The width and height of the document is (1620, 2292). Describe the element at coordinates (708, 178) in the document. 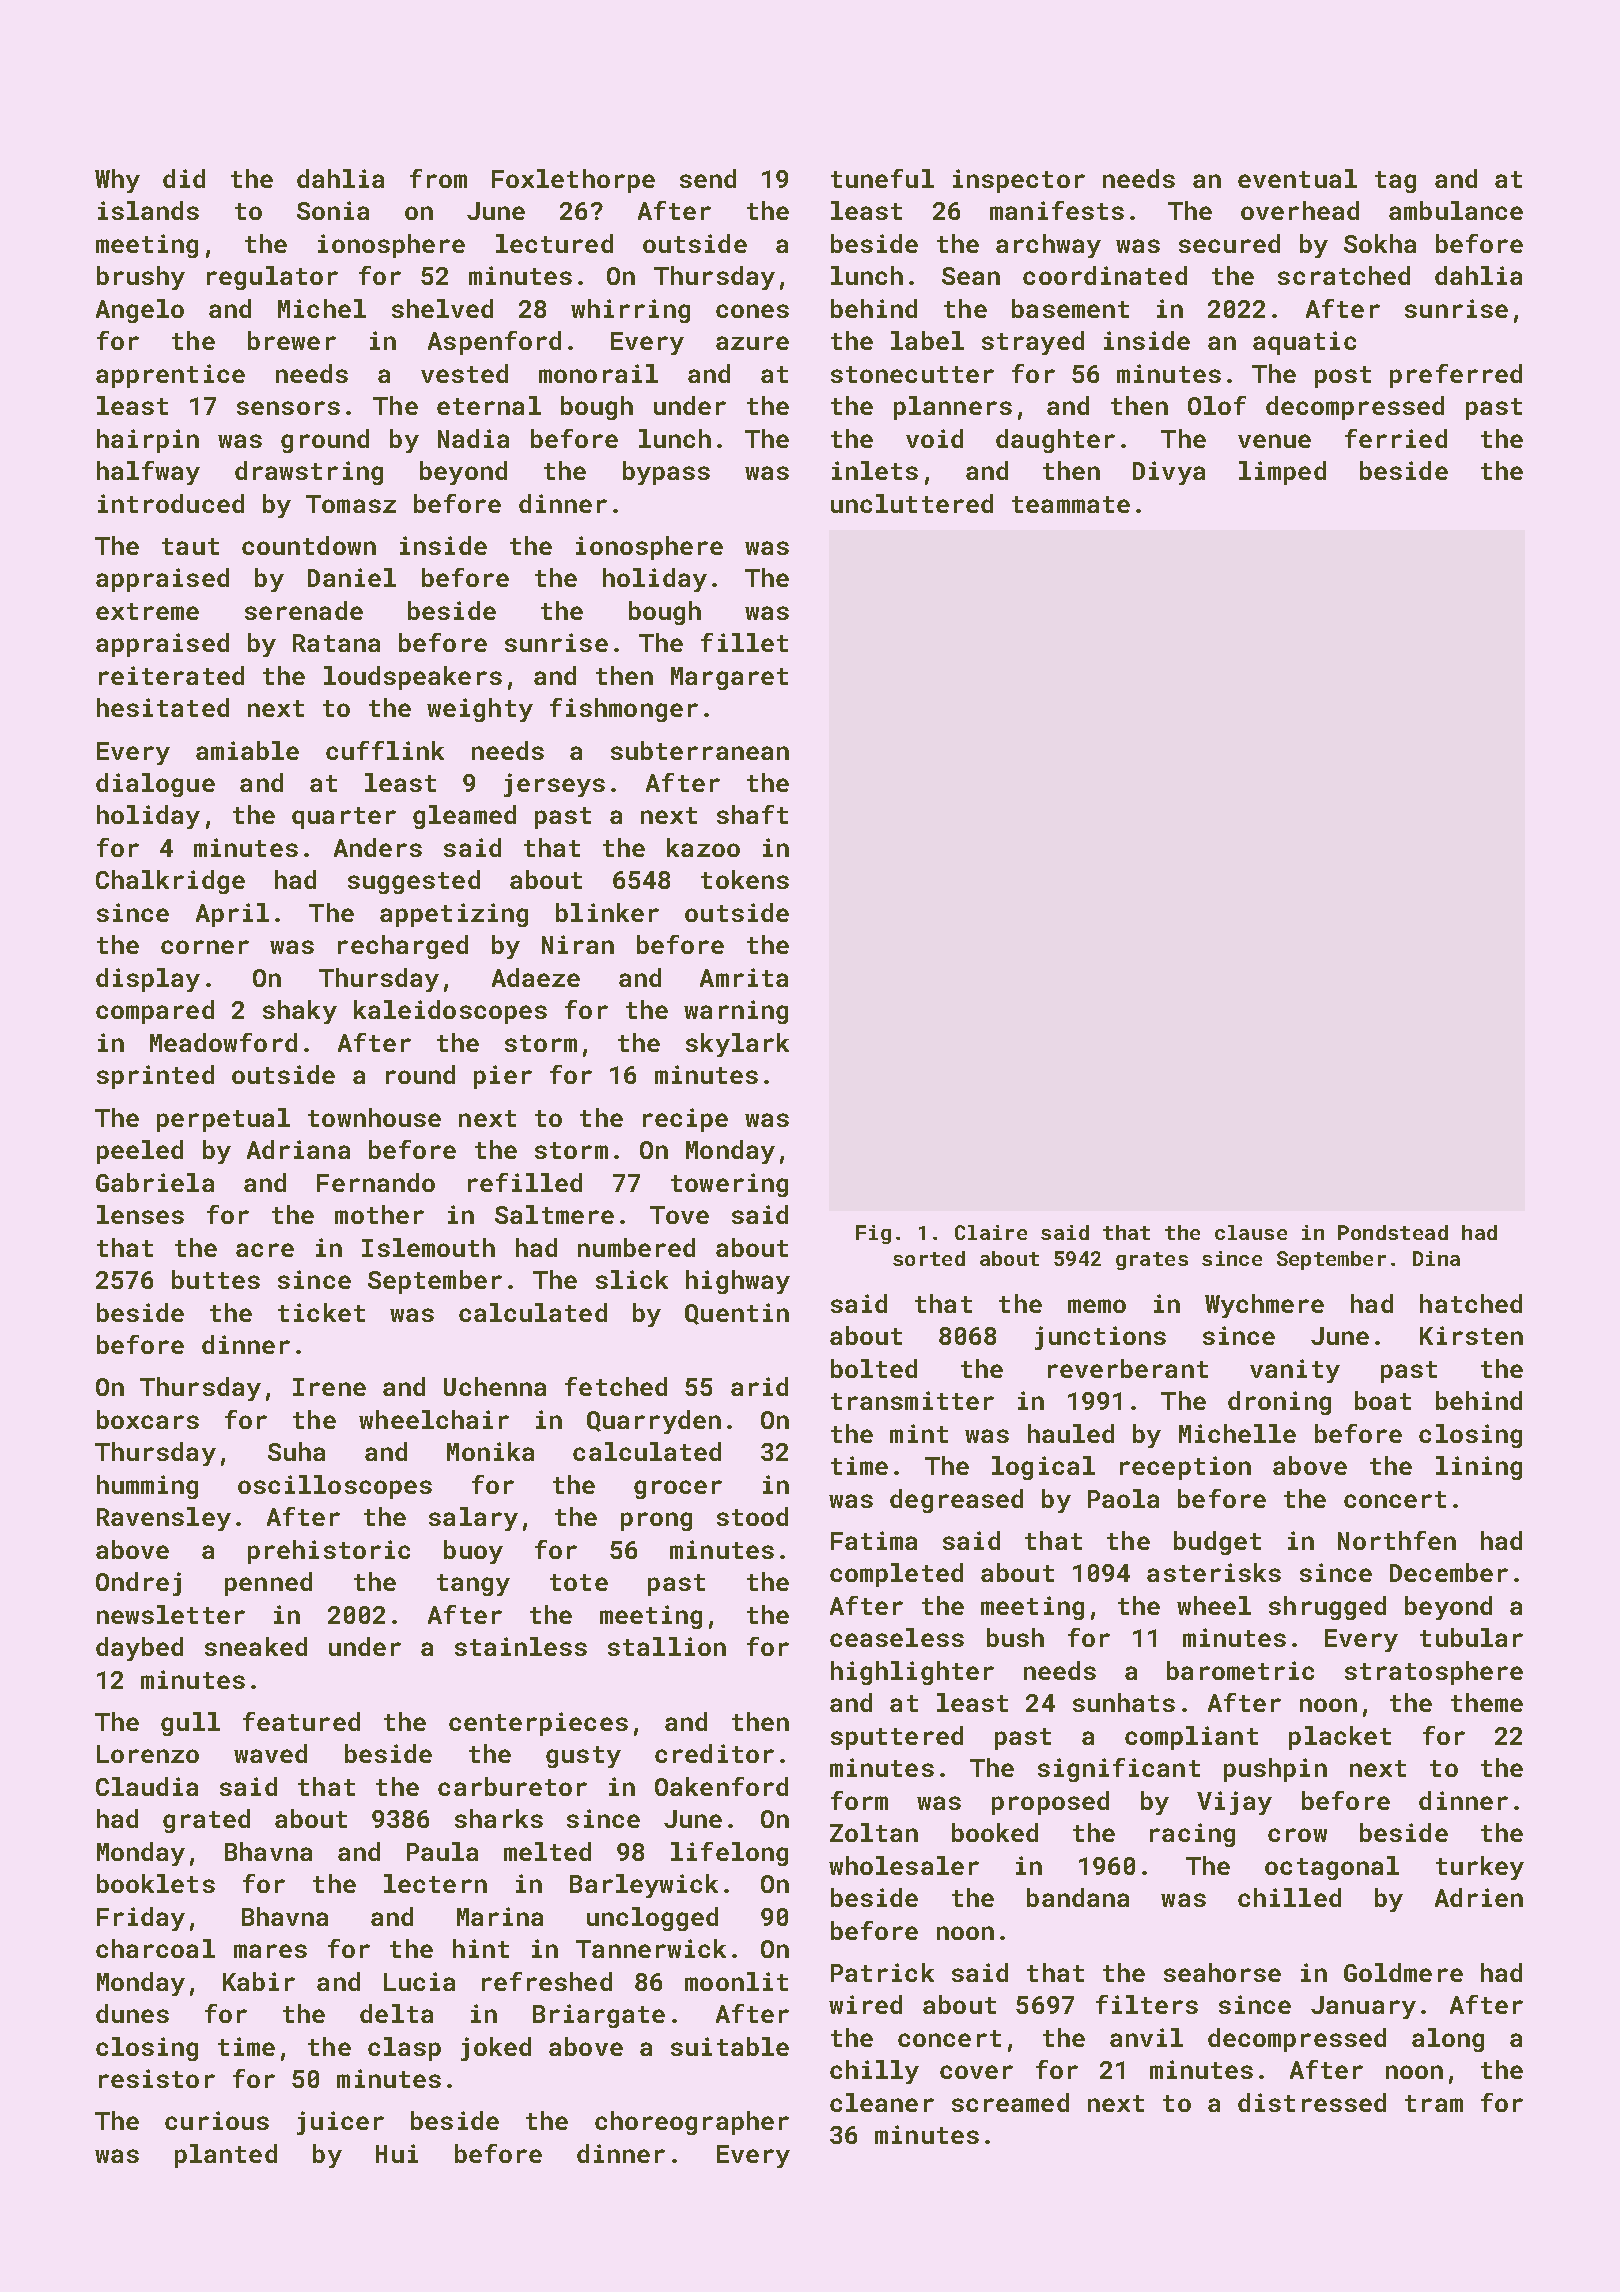

I see `send` at that location.
